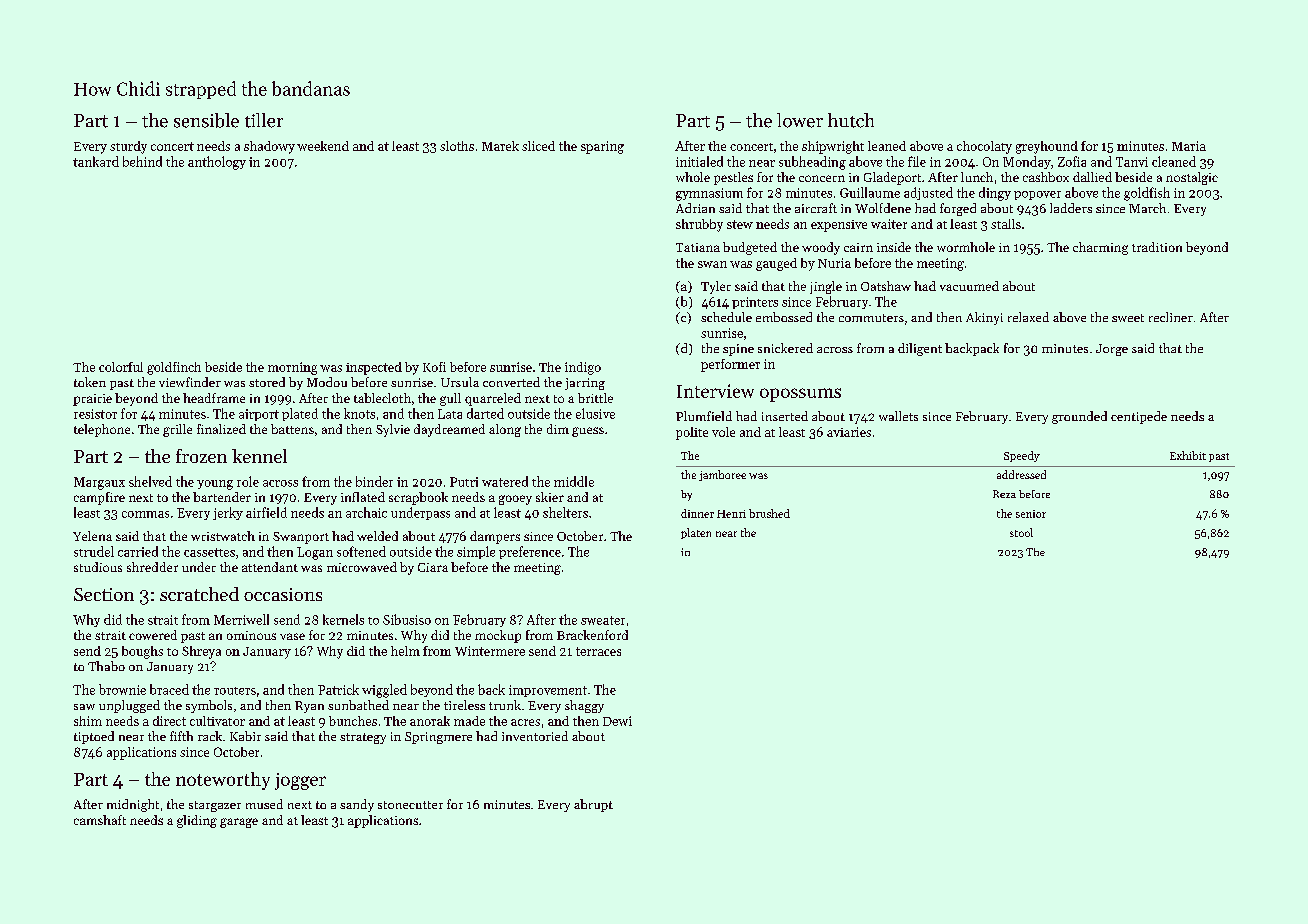 The width and height of the image is (1308, 924). I want to click on anthology, so click(217, 163).
